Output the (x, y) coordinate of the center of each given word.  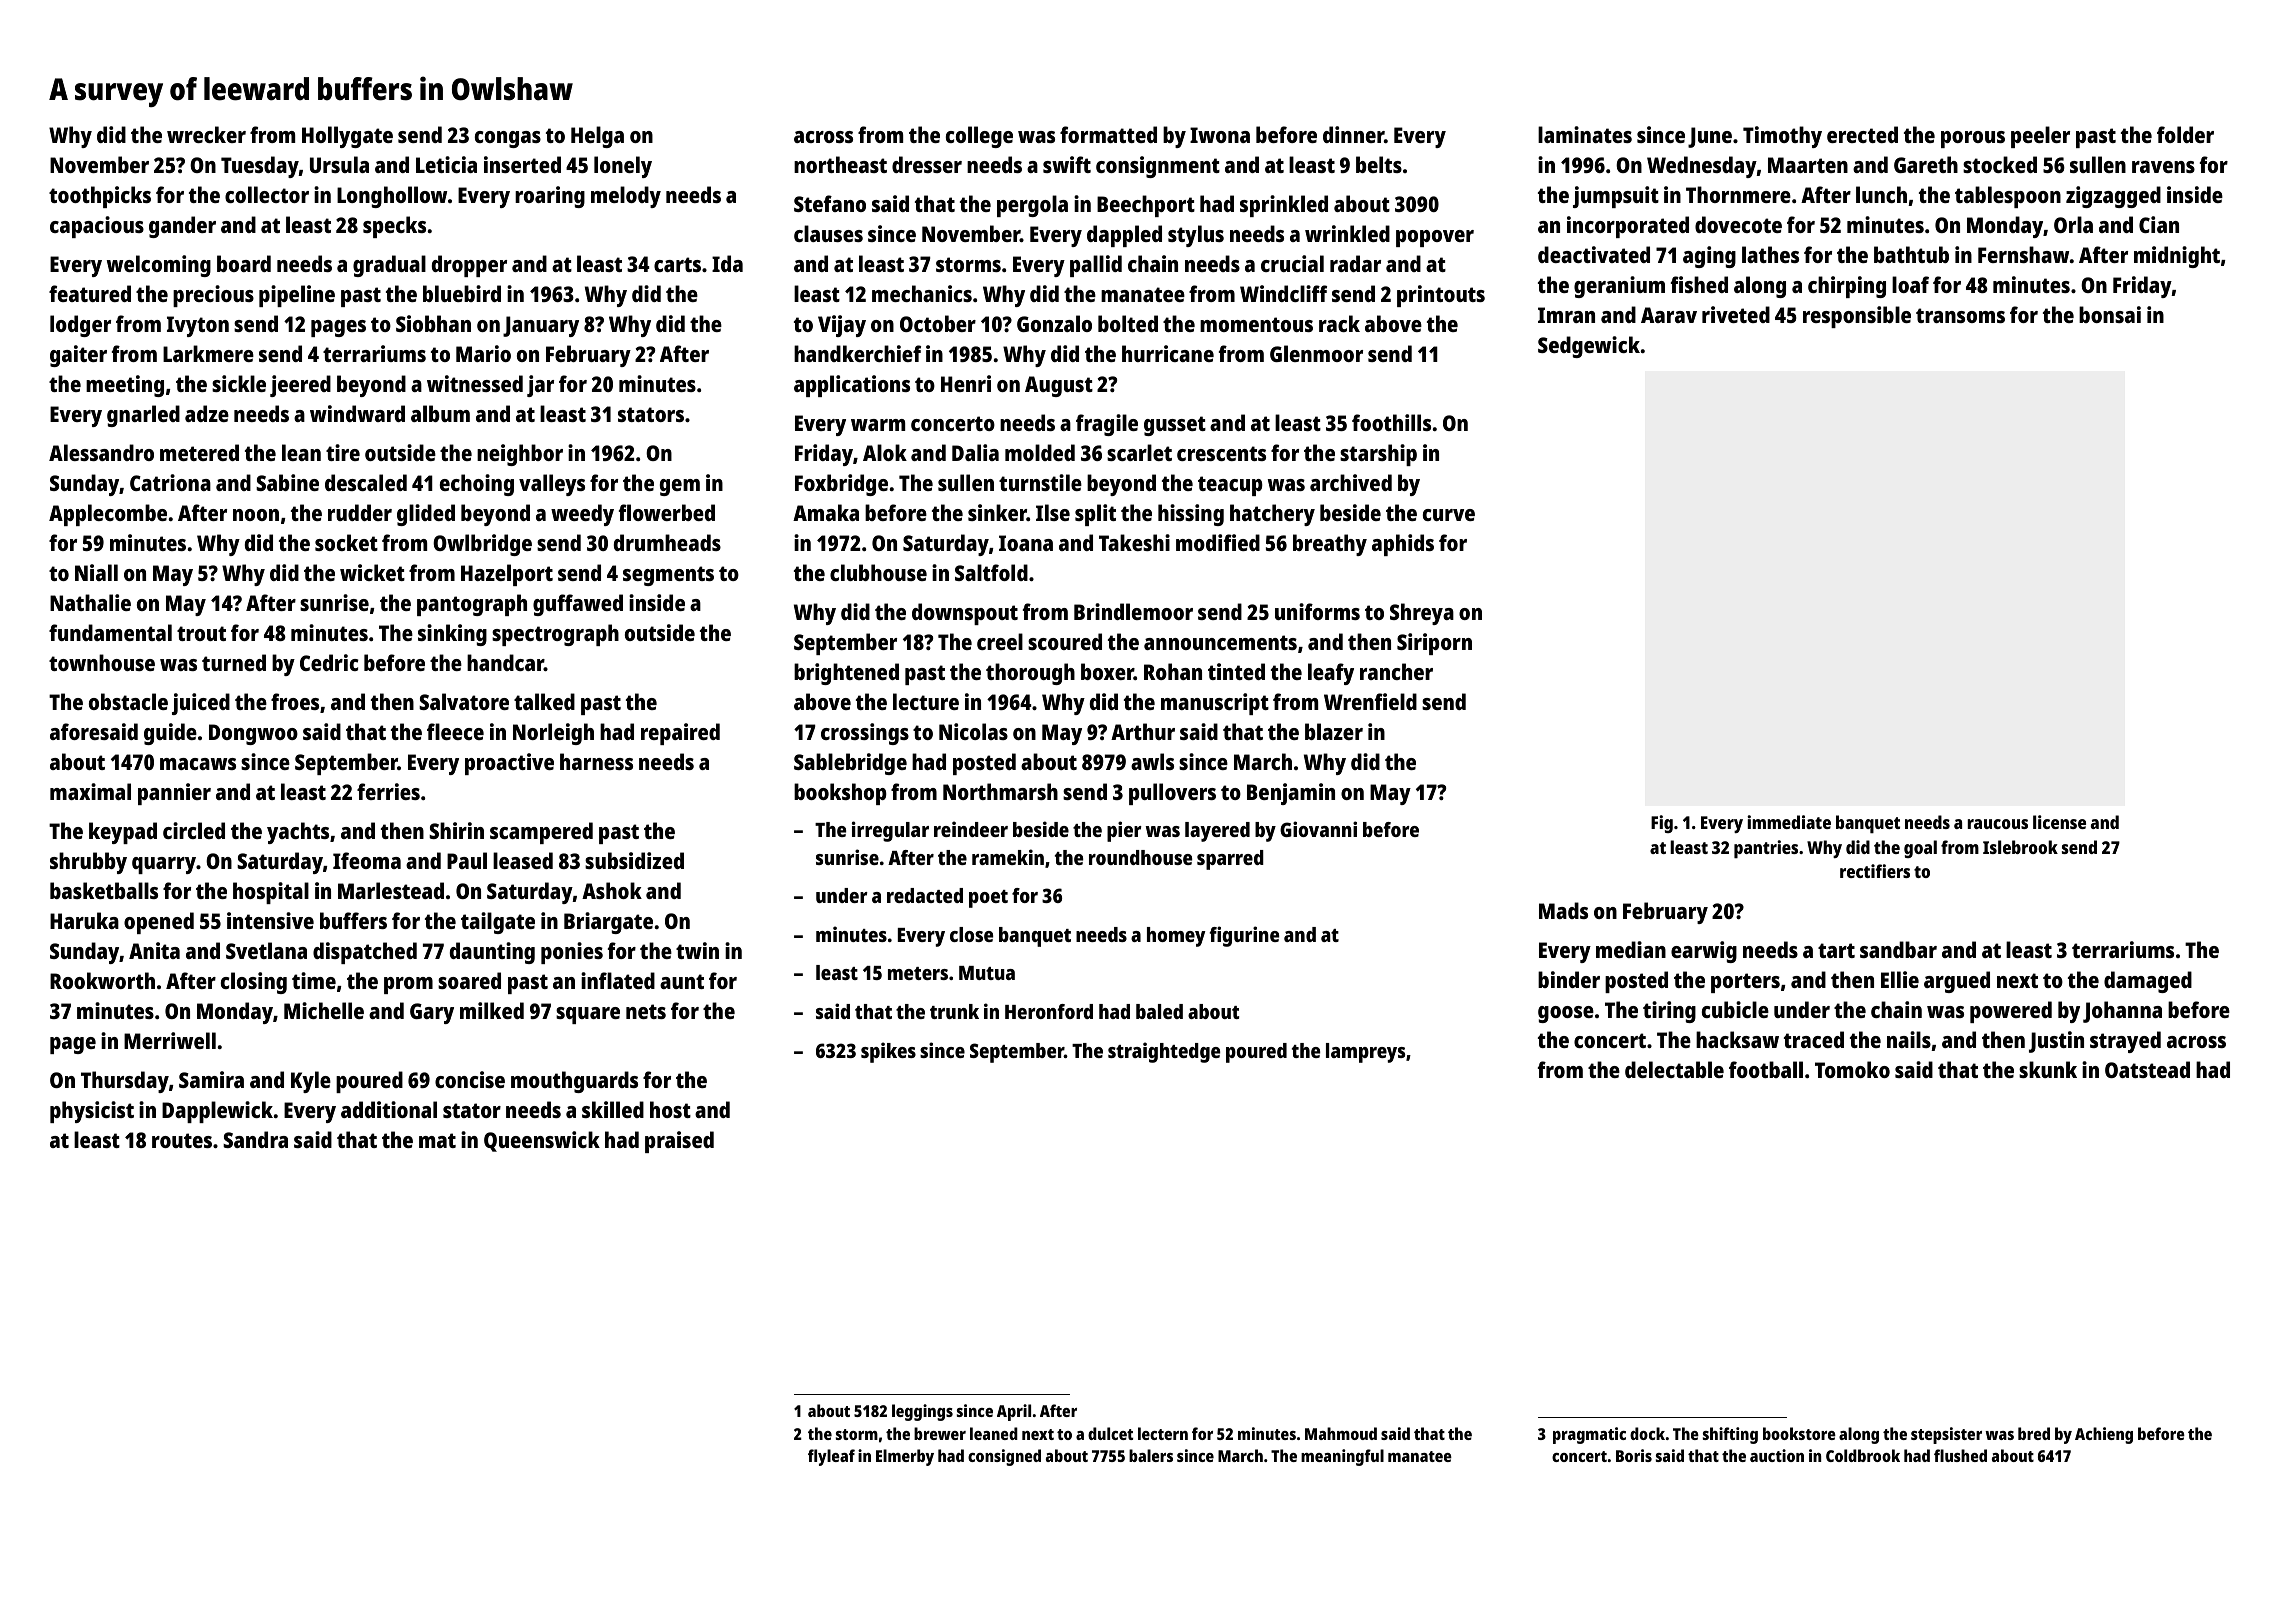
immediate (1789, 822)
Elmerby (905, 1457)
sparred (1230, 860)
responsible (1857, 317)
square (588, 1015)
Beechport (1146, 206)
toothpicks (100, 197)
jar (540, 386)
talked (544, 701)
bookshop (840, 794)
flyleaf (831, 1457)
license (2059, 822)
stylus (1196, 236)
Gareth (1926, 164)
